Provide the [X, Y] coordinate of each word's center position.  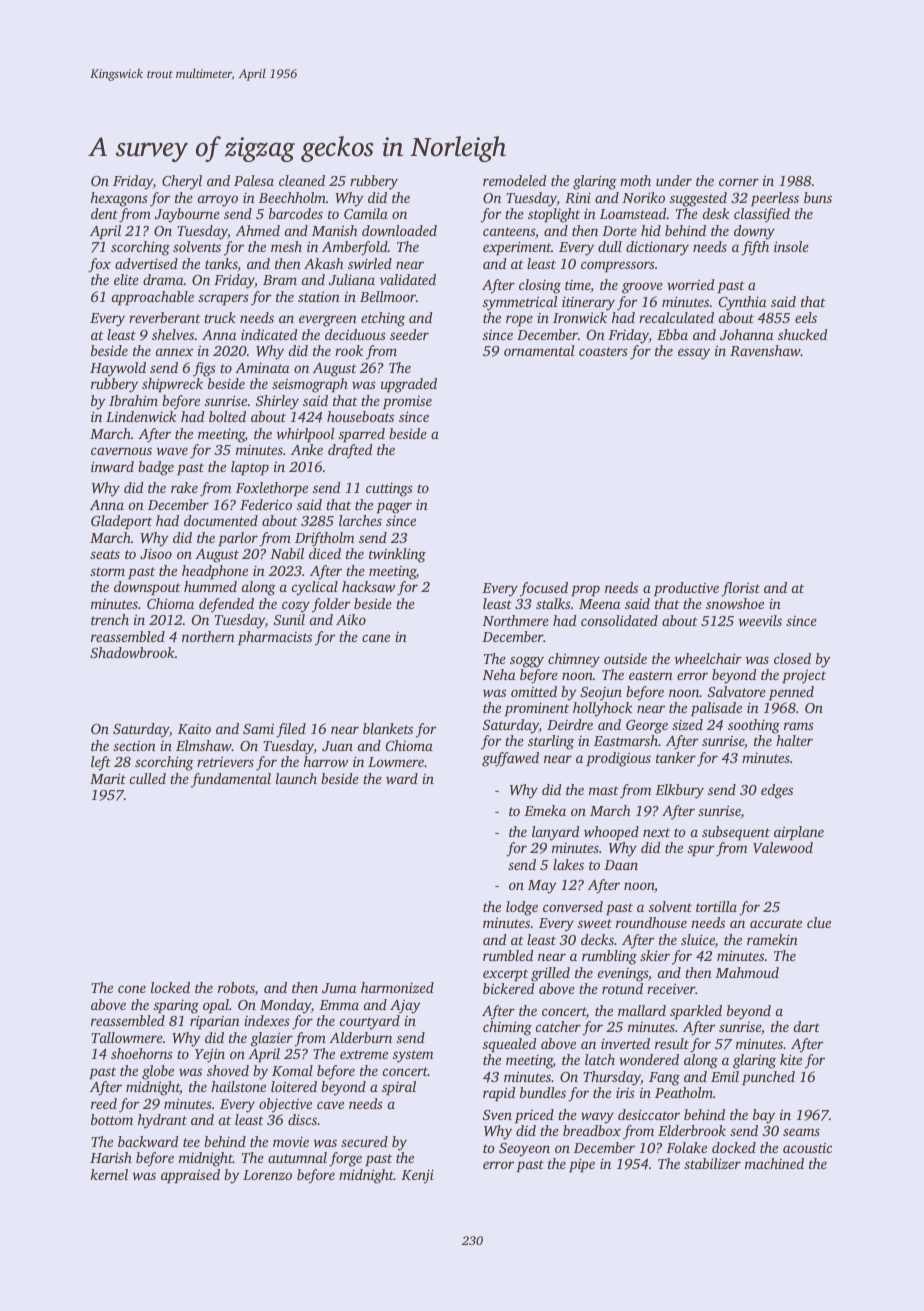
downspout [147, 588]
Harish [111, 1157]
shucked [803, 334]
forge [345, 1159]
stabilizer [712, 1163]
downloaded [399, 230]
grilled [550, 974]
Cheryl [182, 182]
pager [394, 508]
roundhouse [651, 922]
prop [585, 590]
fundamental [231, 780]
